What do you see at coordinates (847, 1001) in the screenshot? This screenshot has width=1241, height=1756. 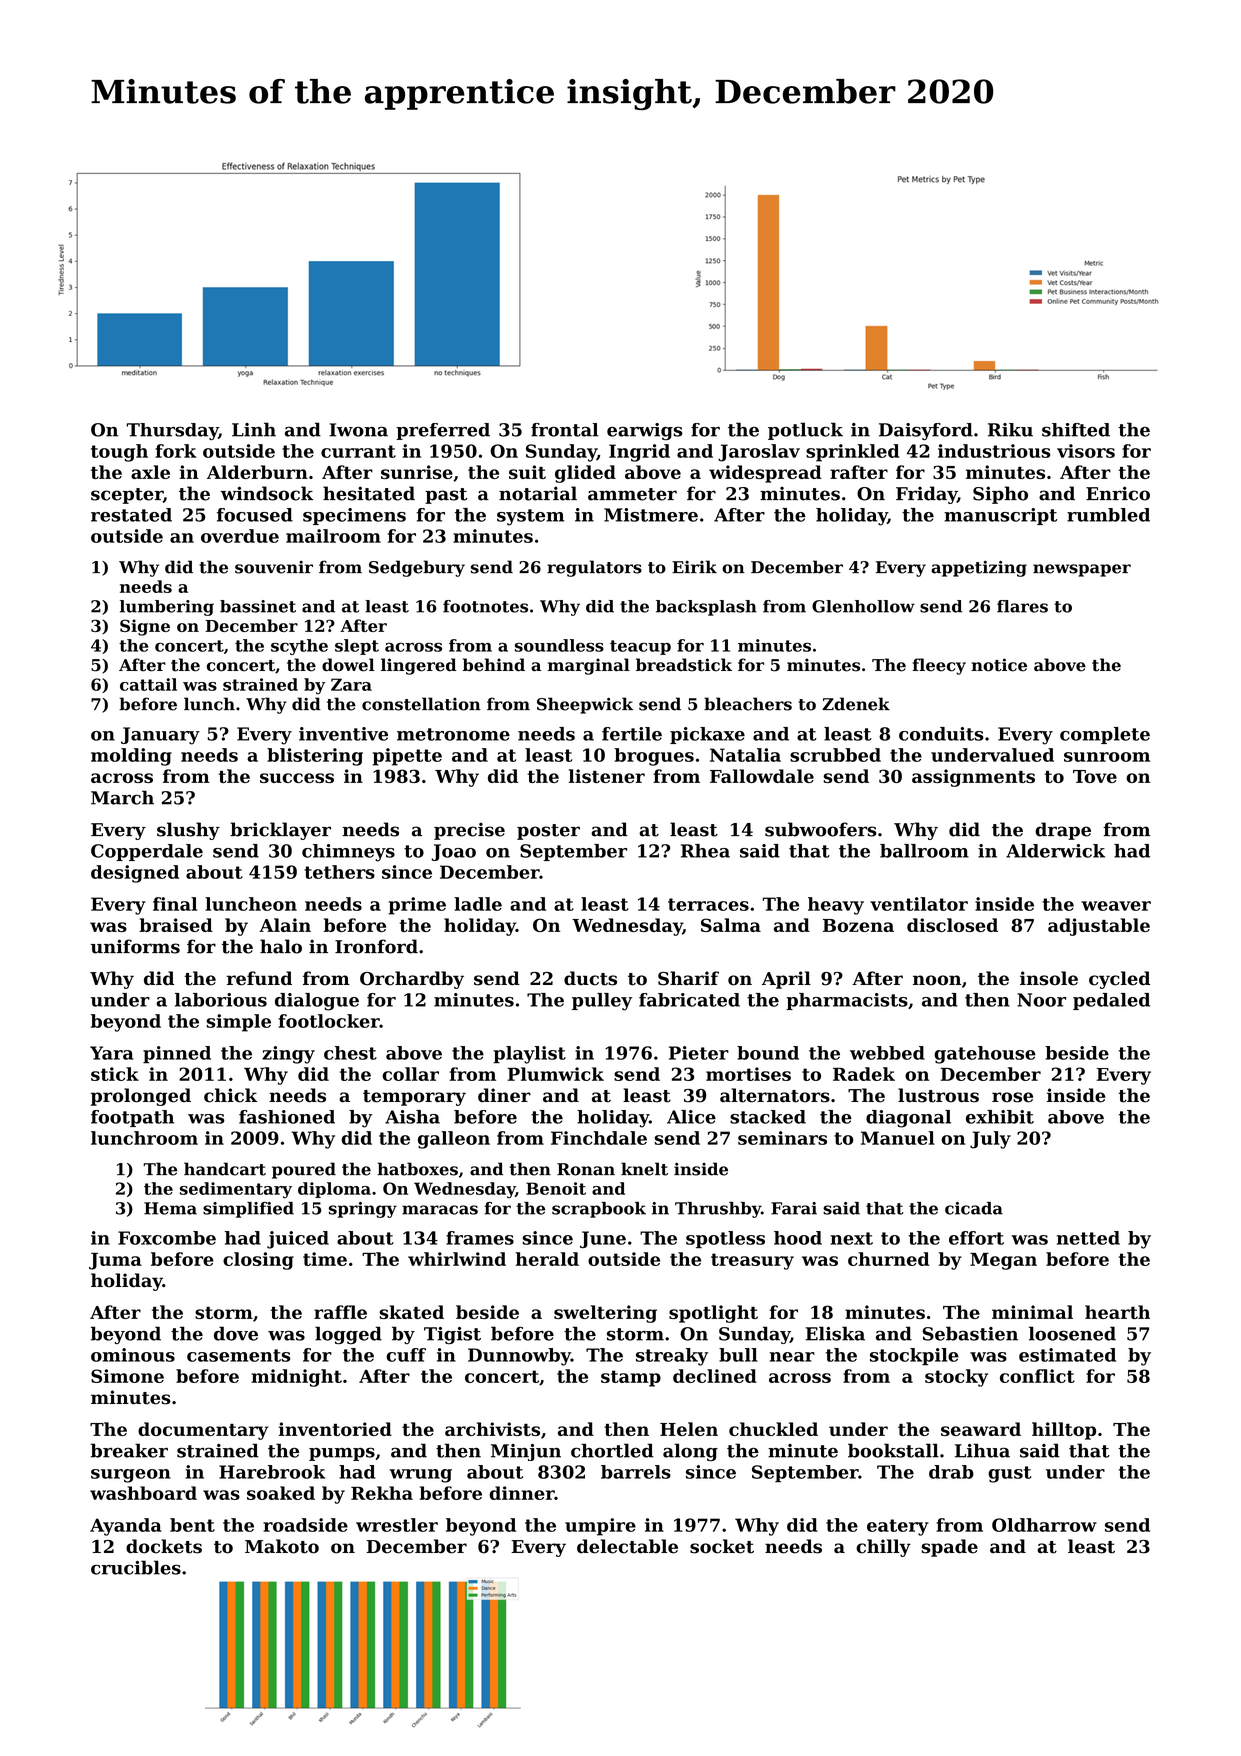 I see `pharmacists` at bounding box center [847, 1001].
